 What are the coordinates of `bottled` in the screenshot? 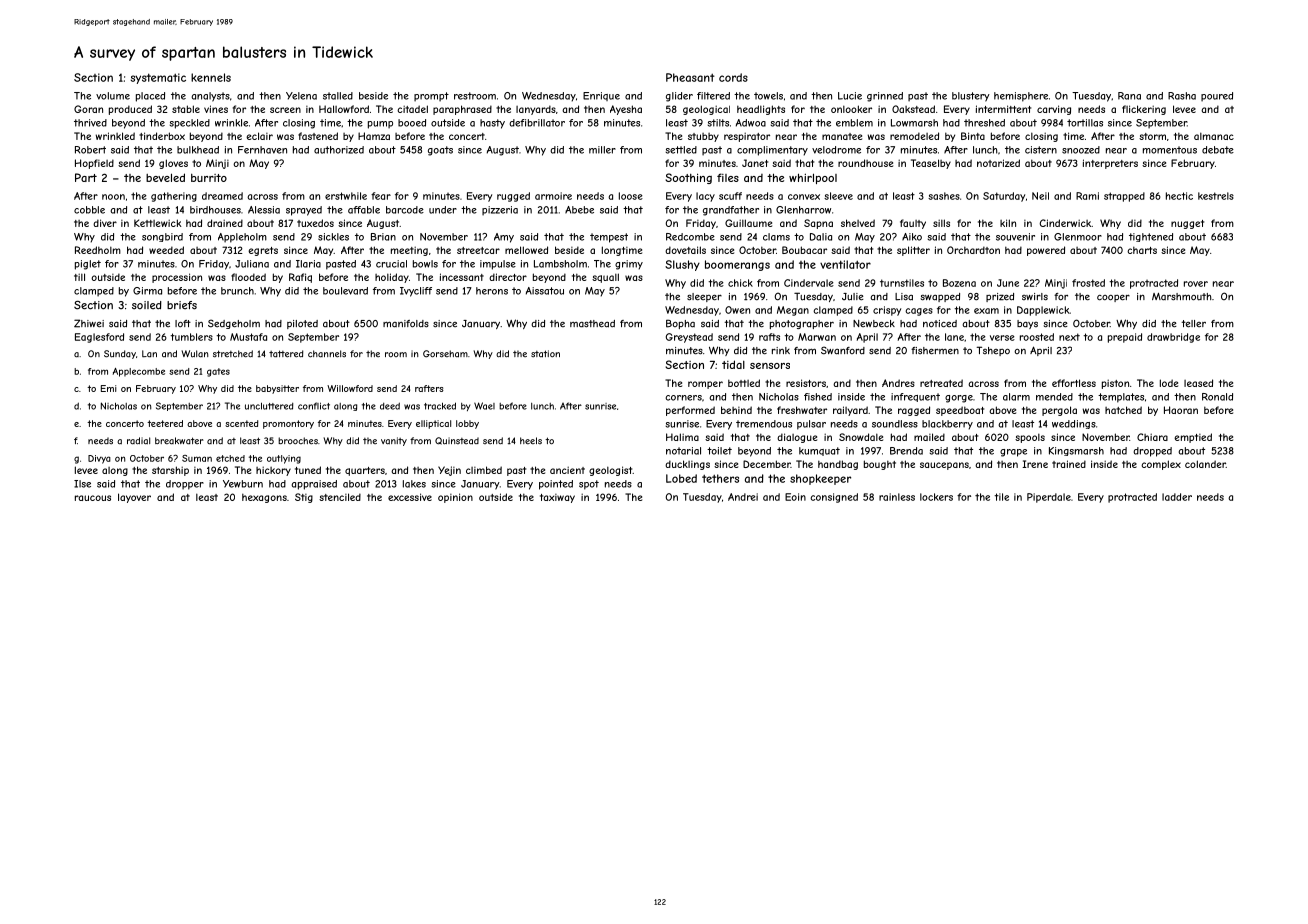 It's located at (744, 383).
